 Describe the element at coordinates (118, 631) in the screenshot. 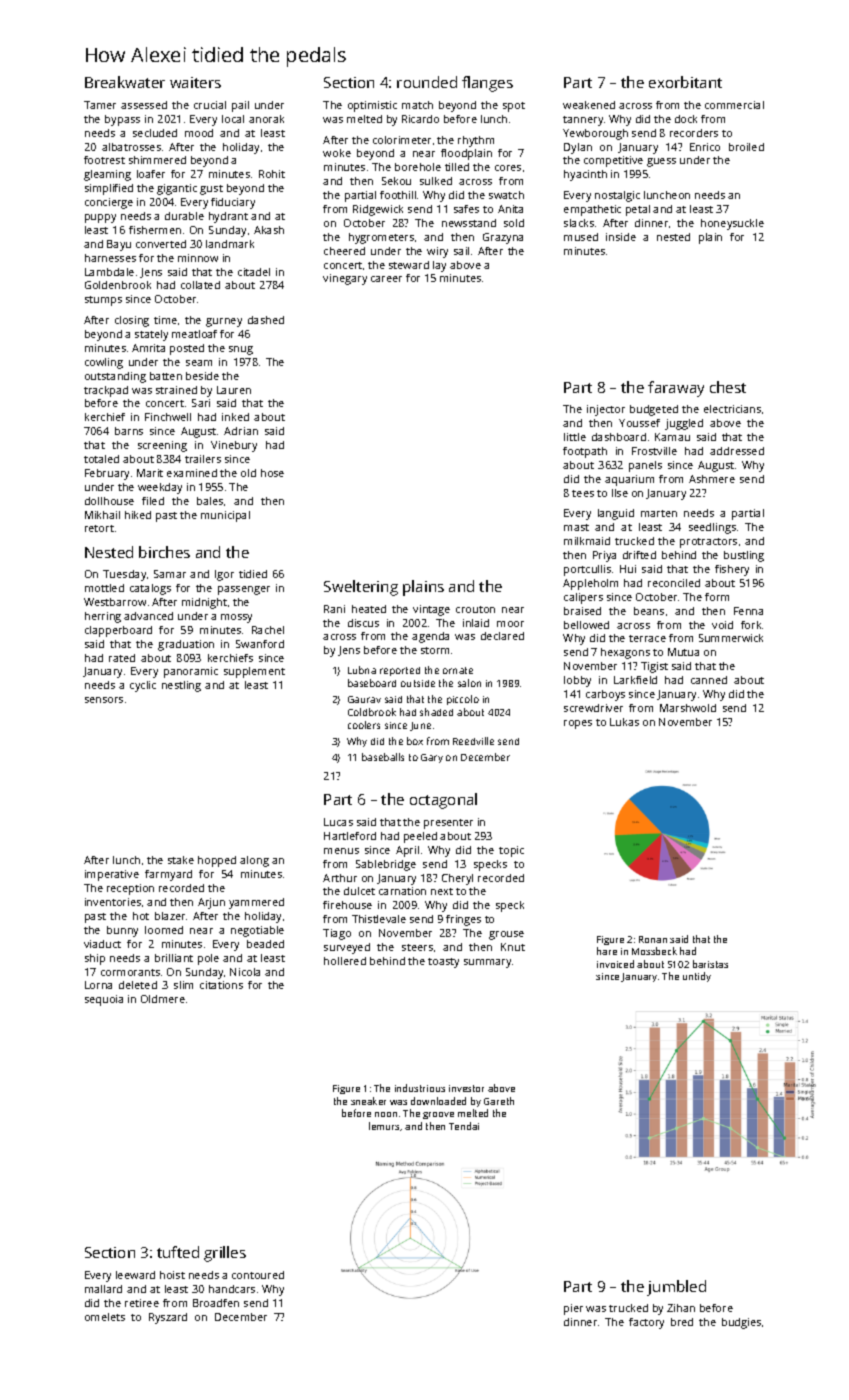

I see `clapperboard` at that location.
